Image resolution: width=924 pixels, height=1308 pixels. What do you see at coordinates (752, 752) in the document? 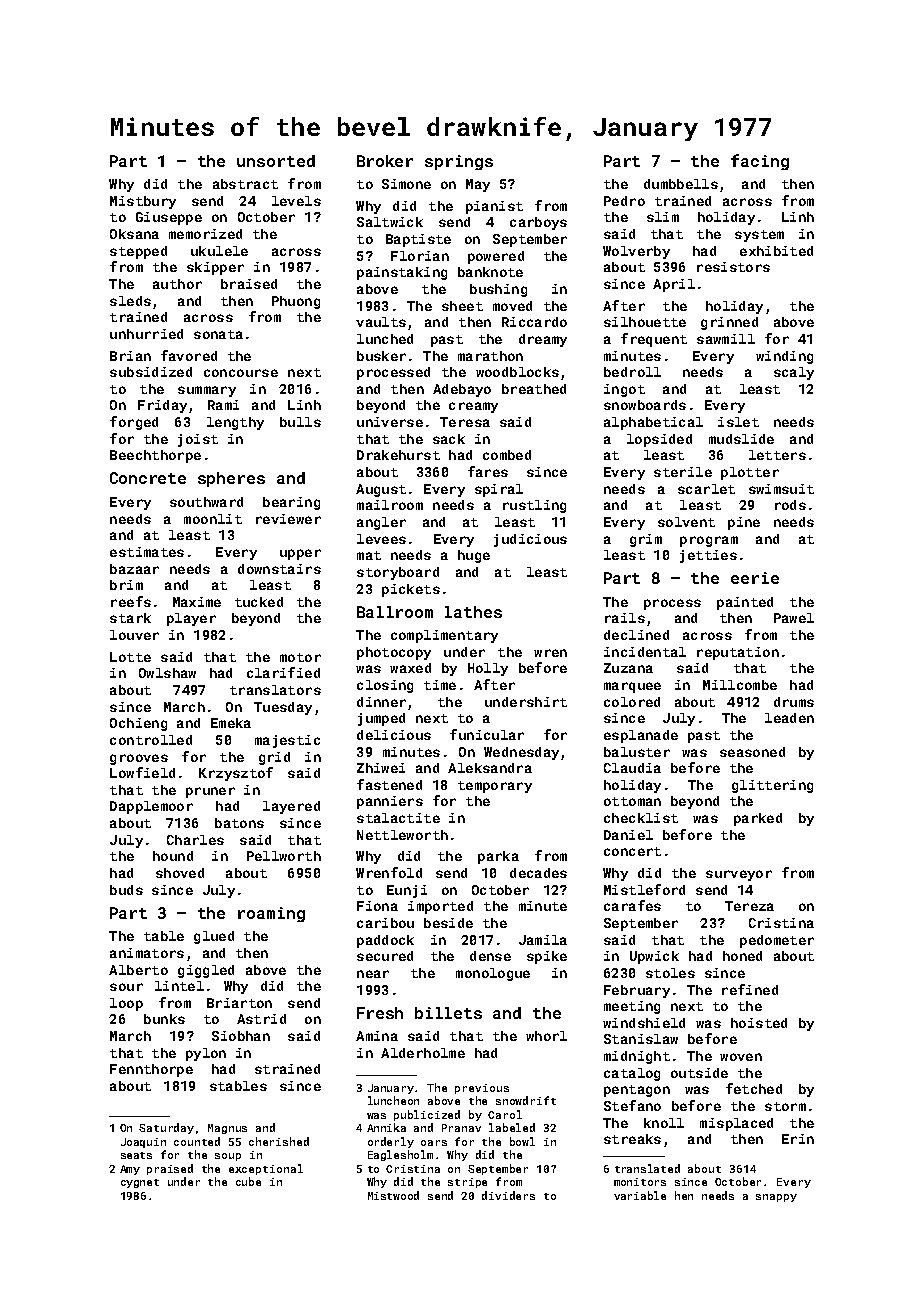
I see `seasoned` at bounding box center [752, 752].
